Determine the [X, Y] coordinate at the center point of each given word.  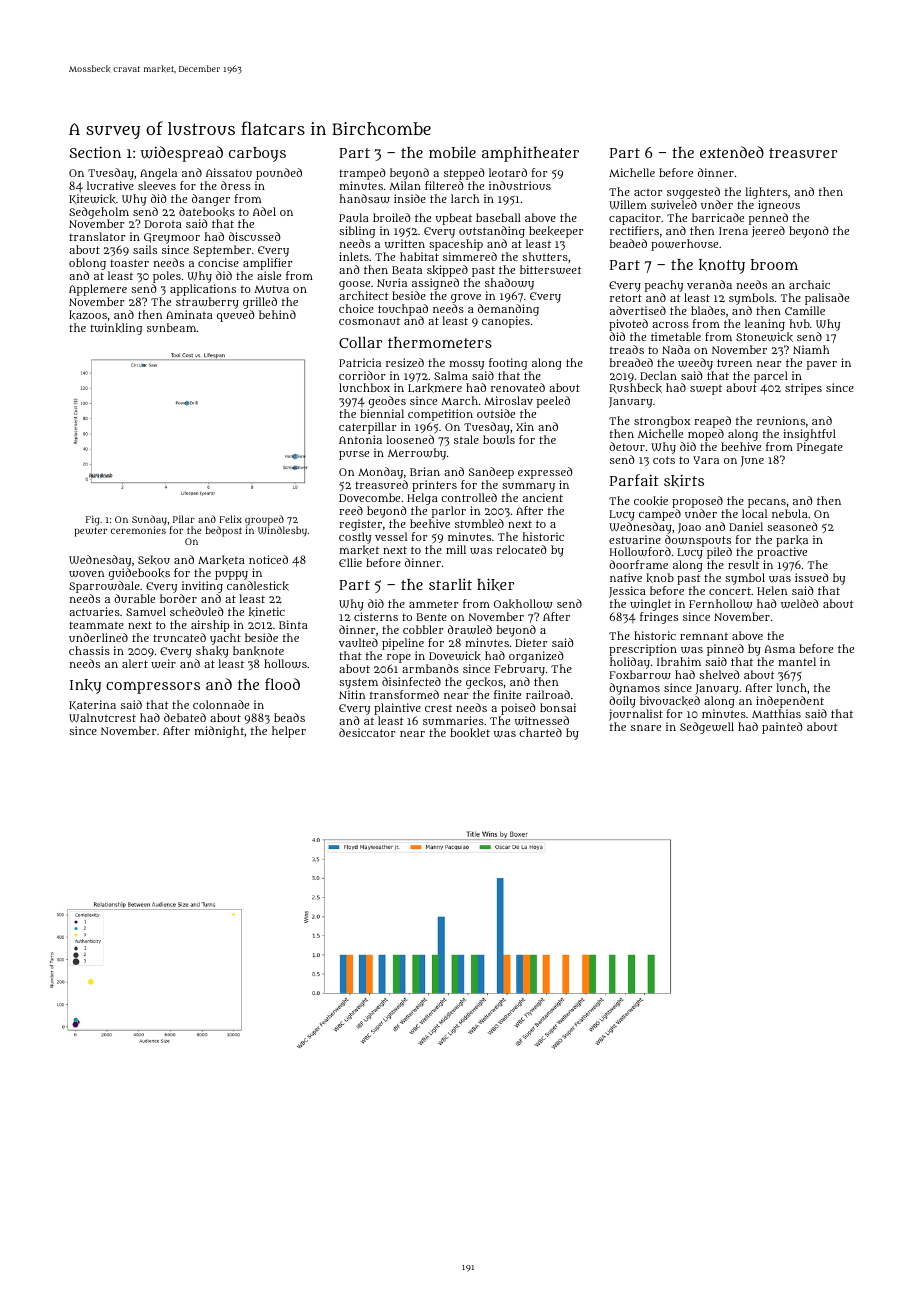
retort [626, 298]
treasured [381, 484]
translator [97, 236]
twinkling [116, 329]
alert [135, 663]
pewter [90, 532]
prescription [643, 650]
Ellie [350, 562]
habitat [419, 256]
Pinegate [820, 448]
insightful [809, 435]
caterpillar [367, 428]
